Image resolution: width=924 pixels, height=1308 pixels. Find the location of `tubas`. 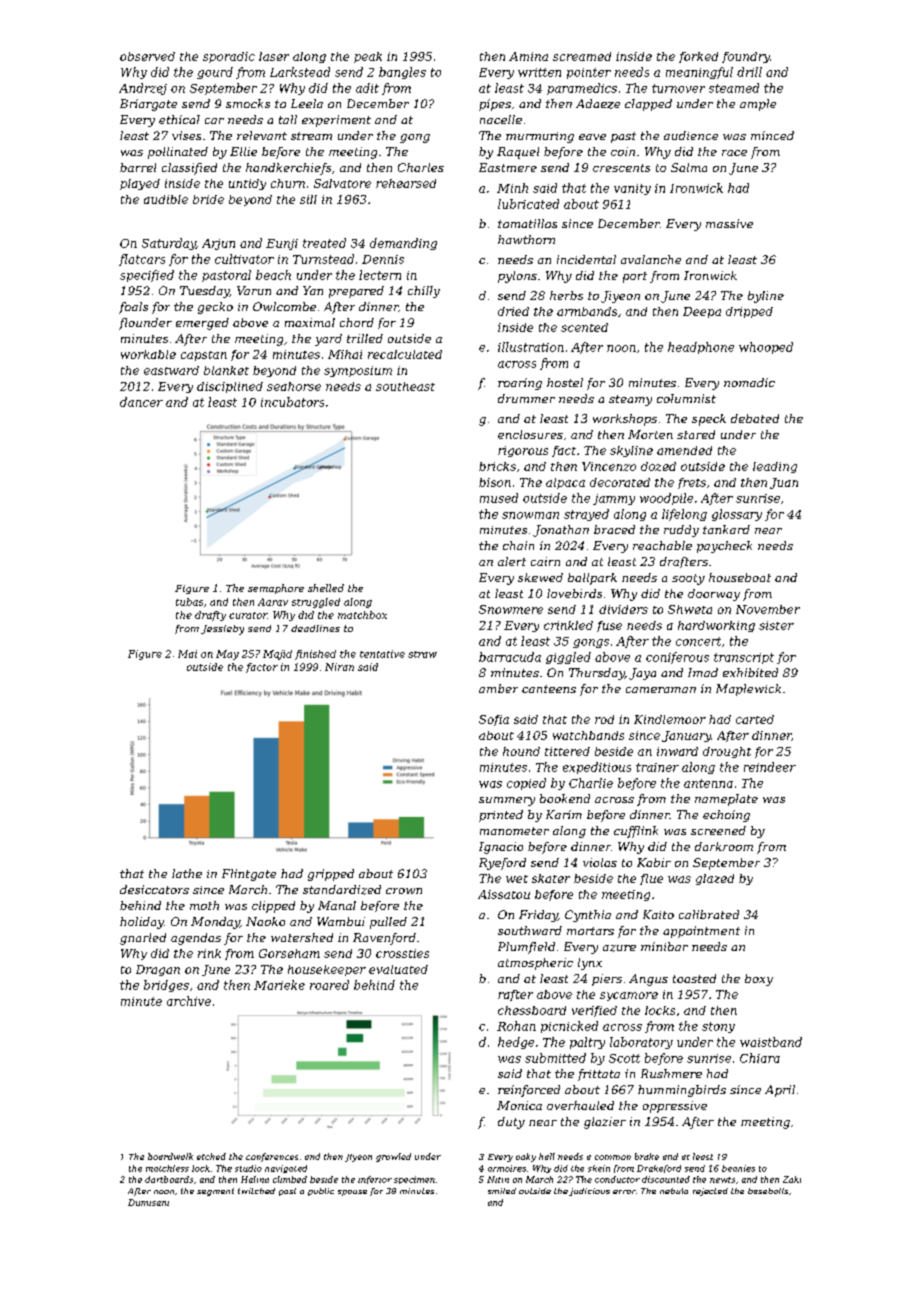

tubas is located at coordinates (189, 602).
